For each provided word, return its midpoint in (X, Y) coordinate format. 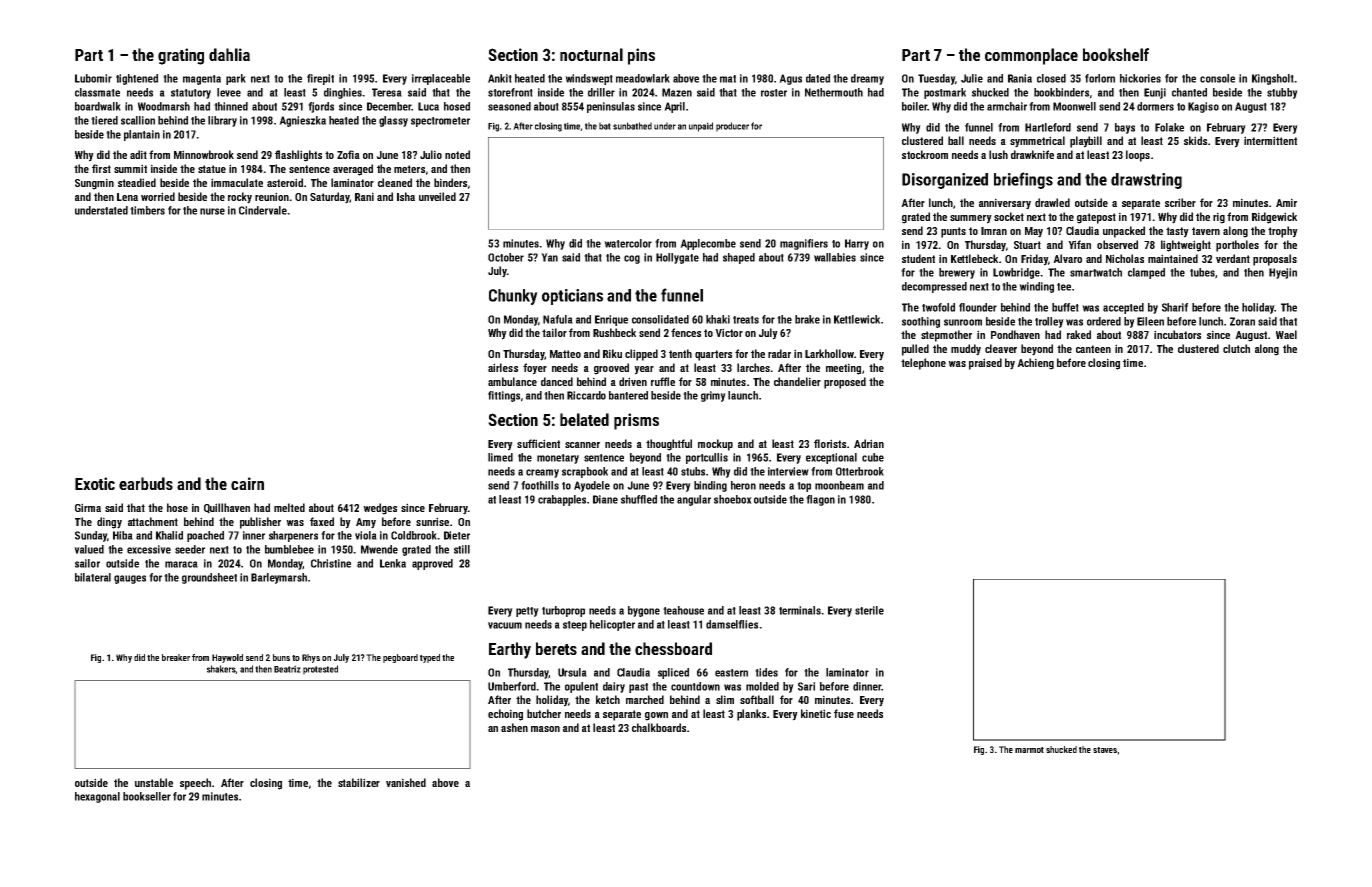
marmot (1029, 750)
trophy (1283, 232)
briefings (1023, 180)
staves (1105, 750)
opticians (572, 297)
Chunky (513, 297)
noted (457, 154)
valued (89, 549)
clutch (1236, 348)
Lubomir (93, 78)
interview (788, 471)
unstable (154, 782)
